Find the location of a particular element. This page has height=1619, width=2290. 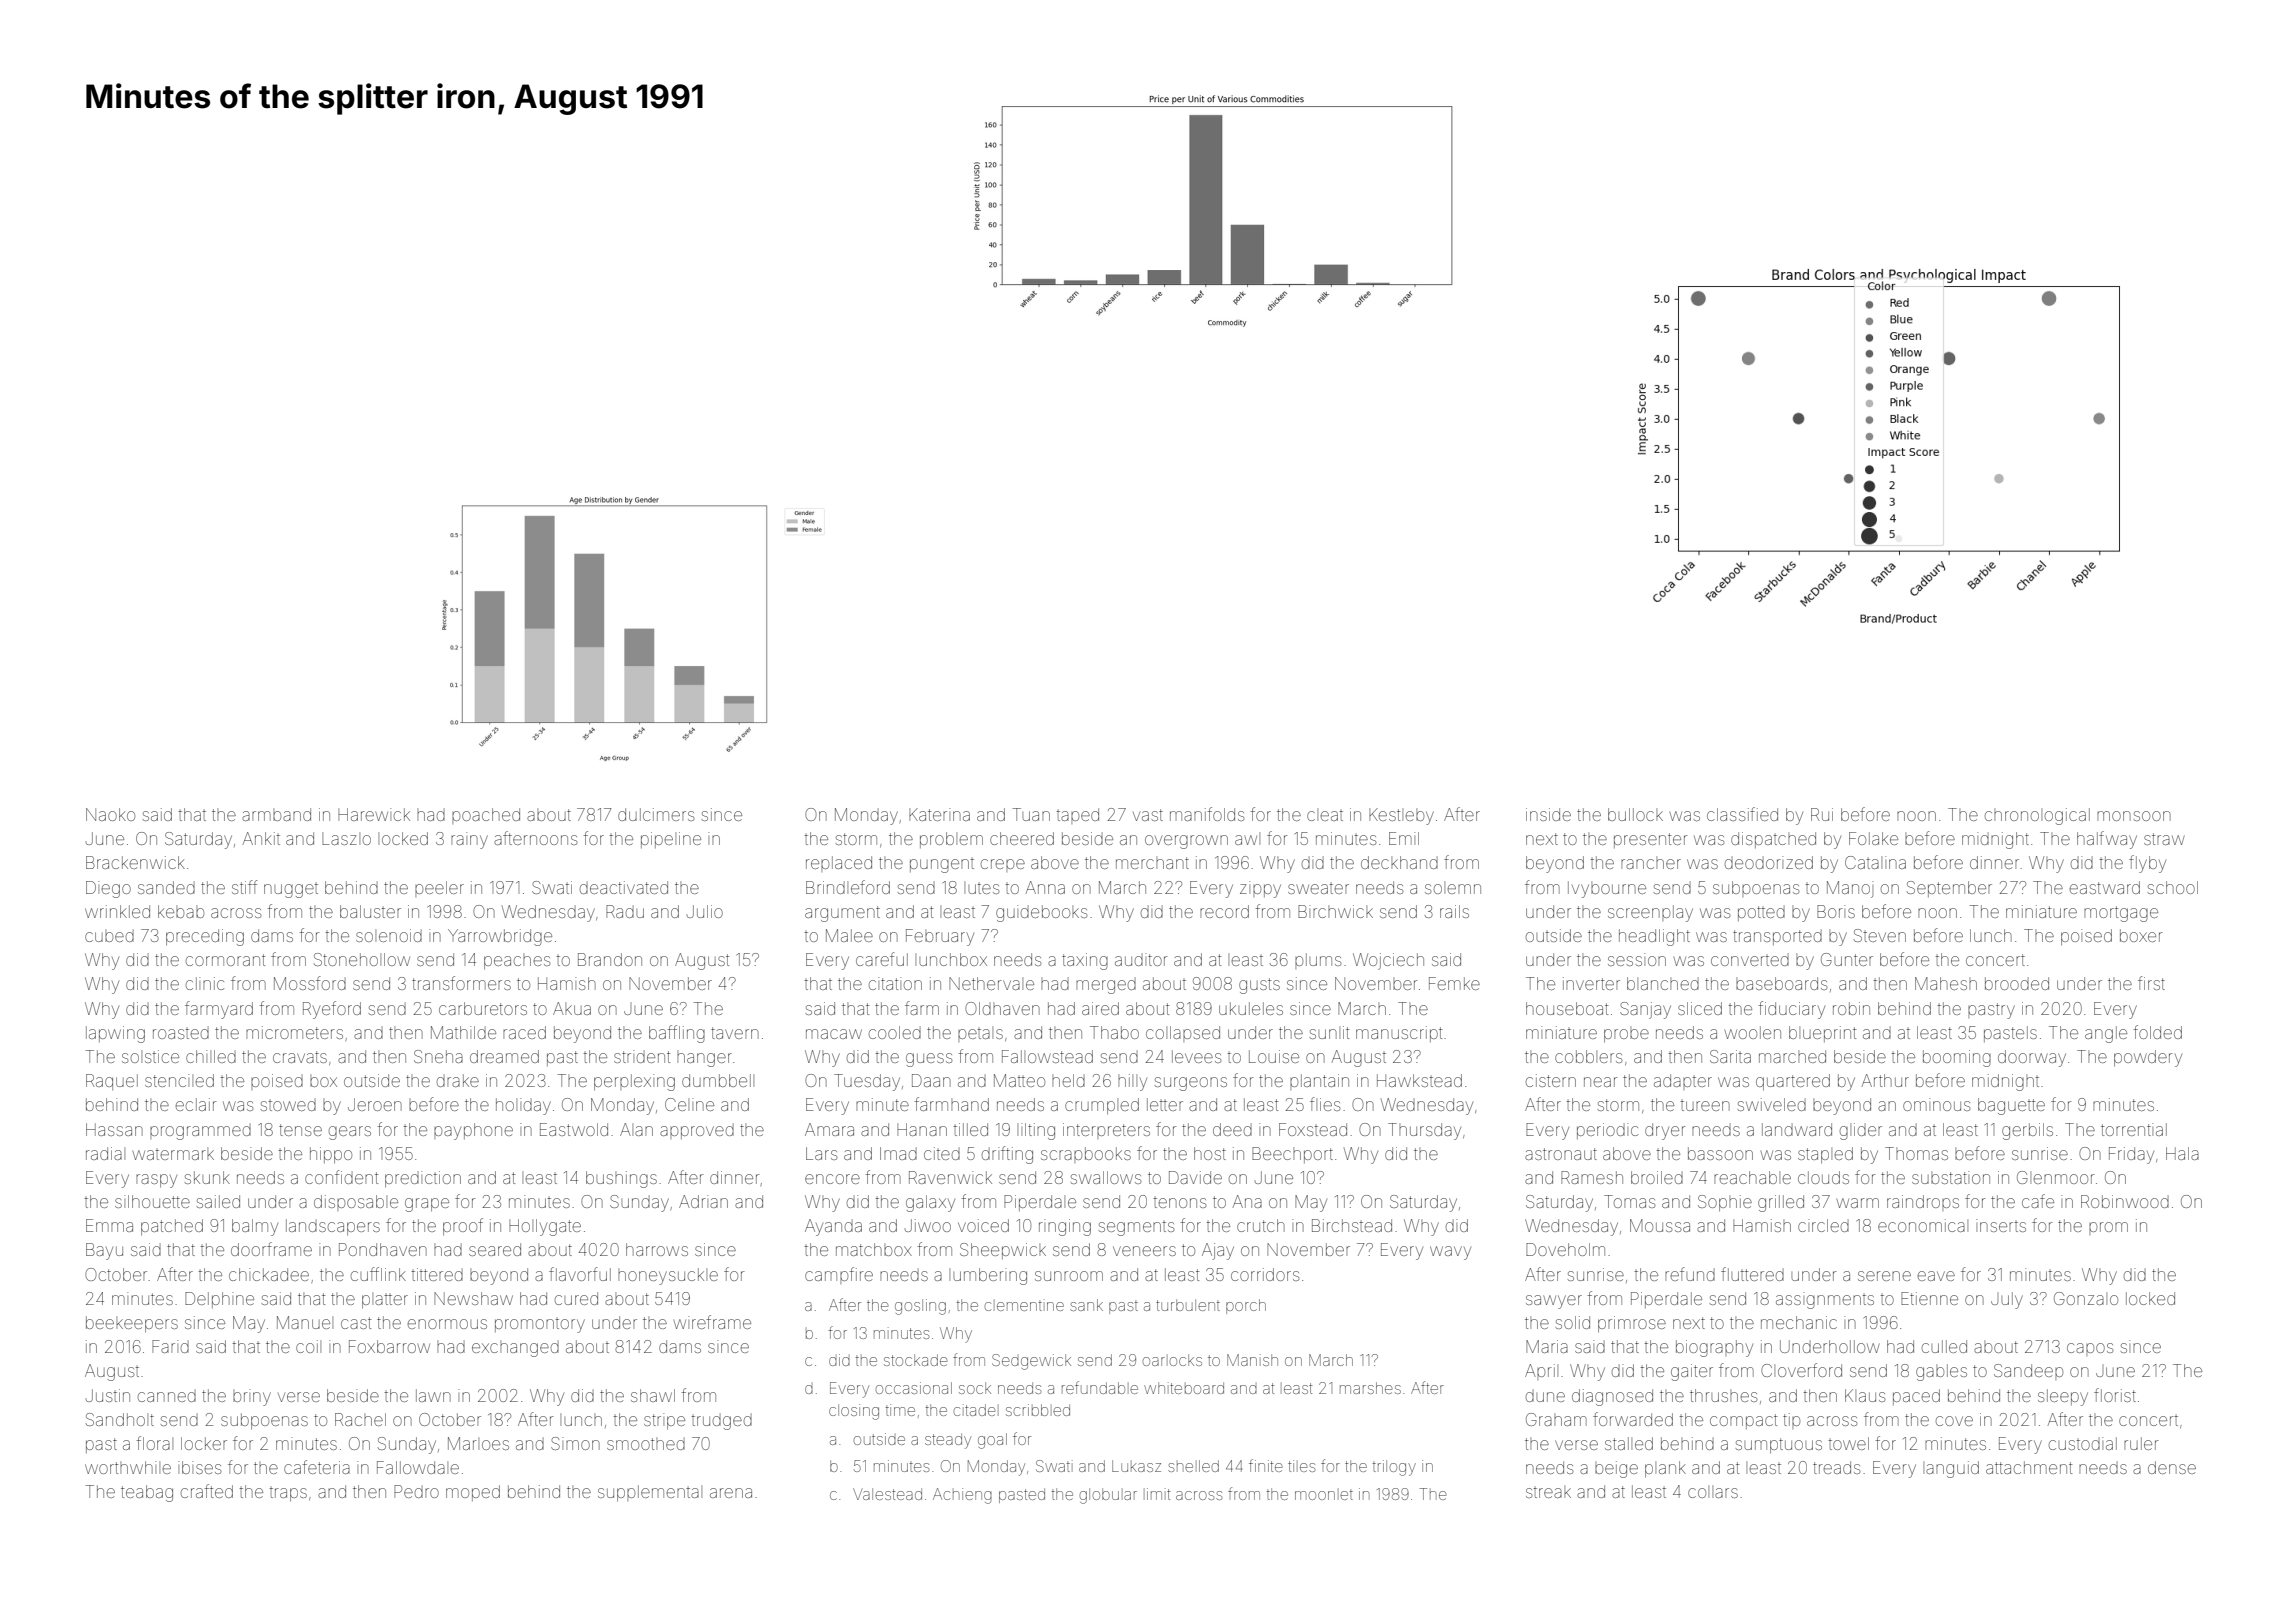

sank is located at coordinates (1086, 1305).
